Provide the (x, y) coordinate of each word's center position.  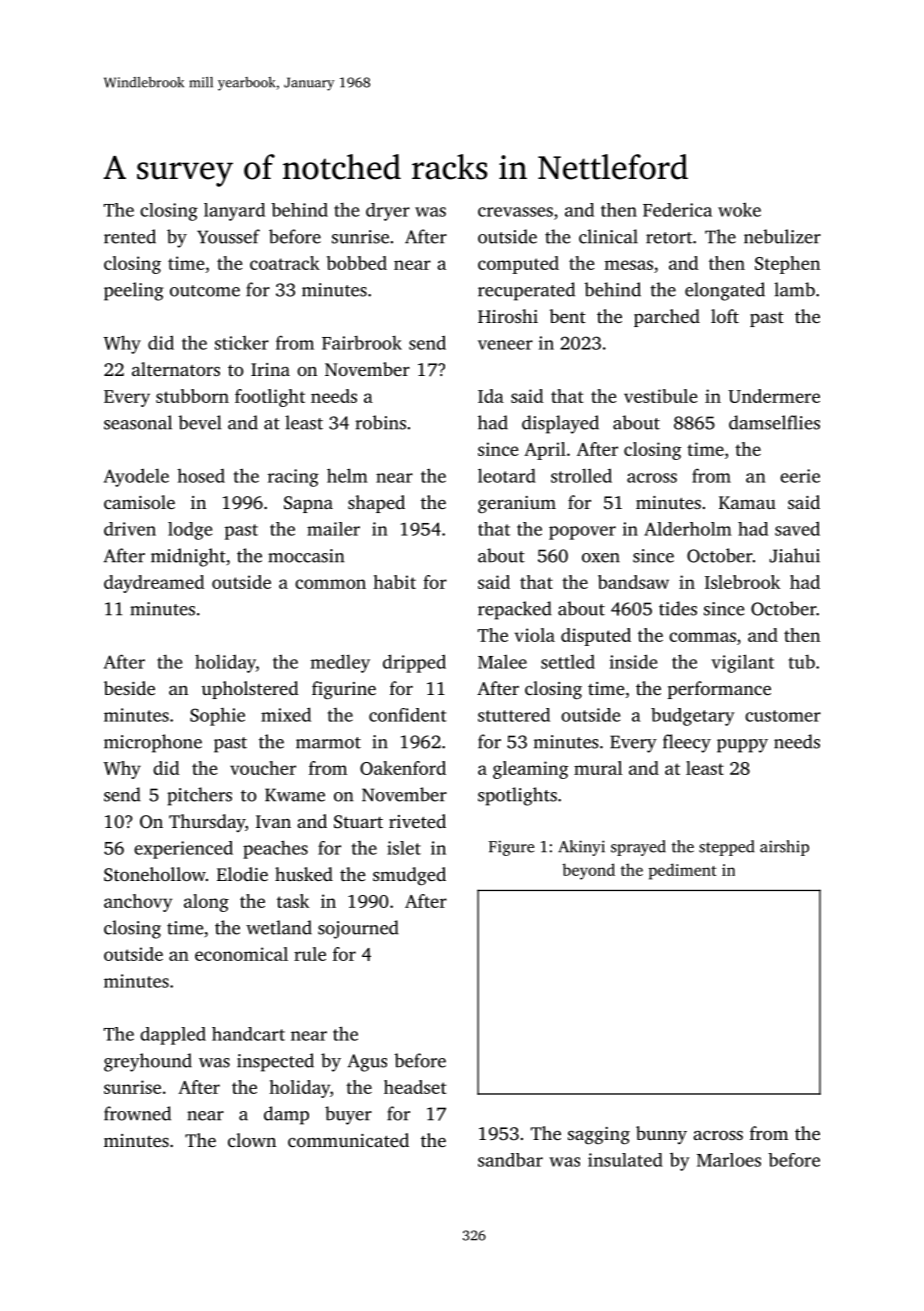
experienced (183, 850)
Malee (502, 661)
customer (783, 716)
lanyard (234, 212)
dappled (173, 1036)
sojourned (358, 929)
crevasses (515, 212)
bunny (661, 1135)
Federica (677, 210)
